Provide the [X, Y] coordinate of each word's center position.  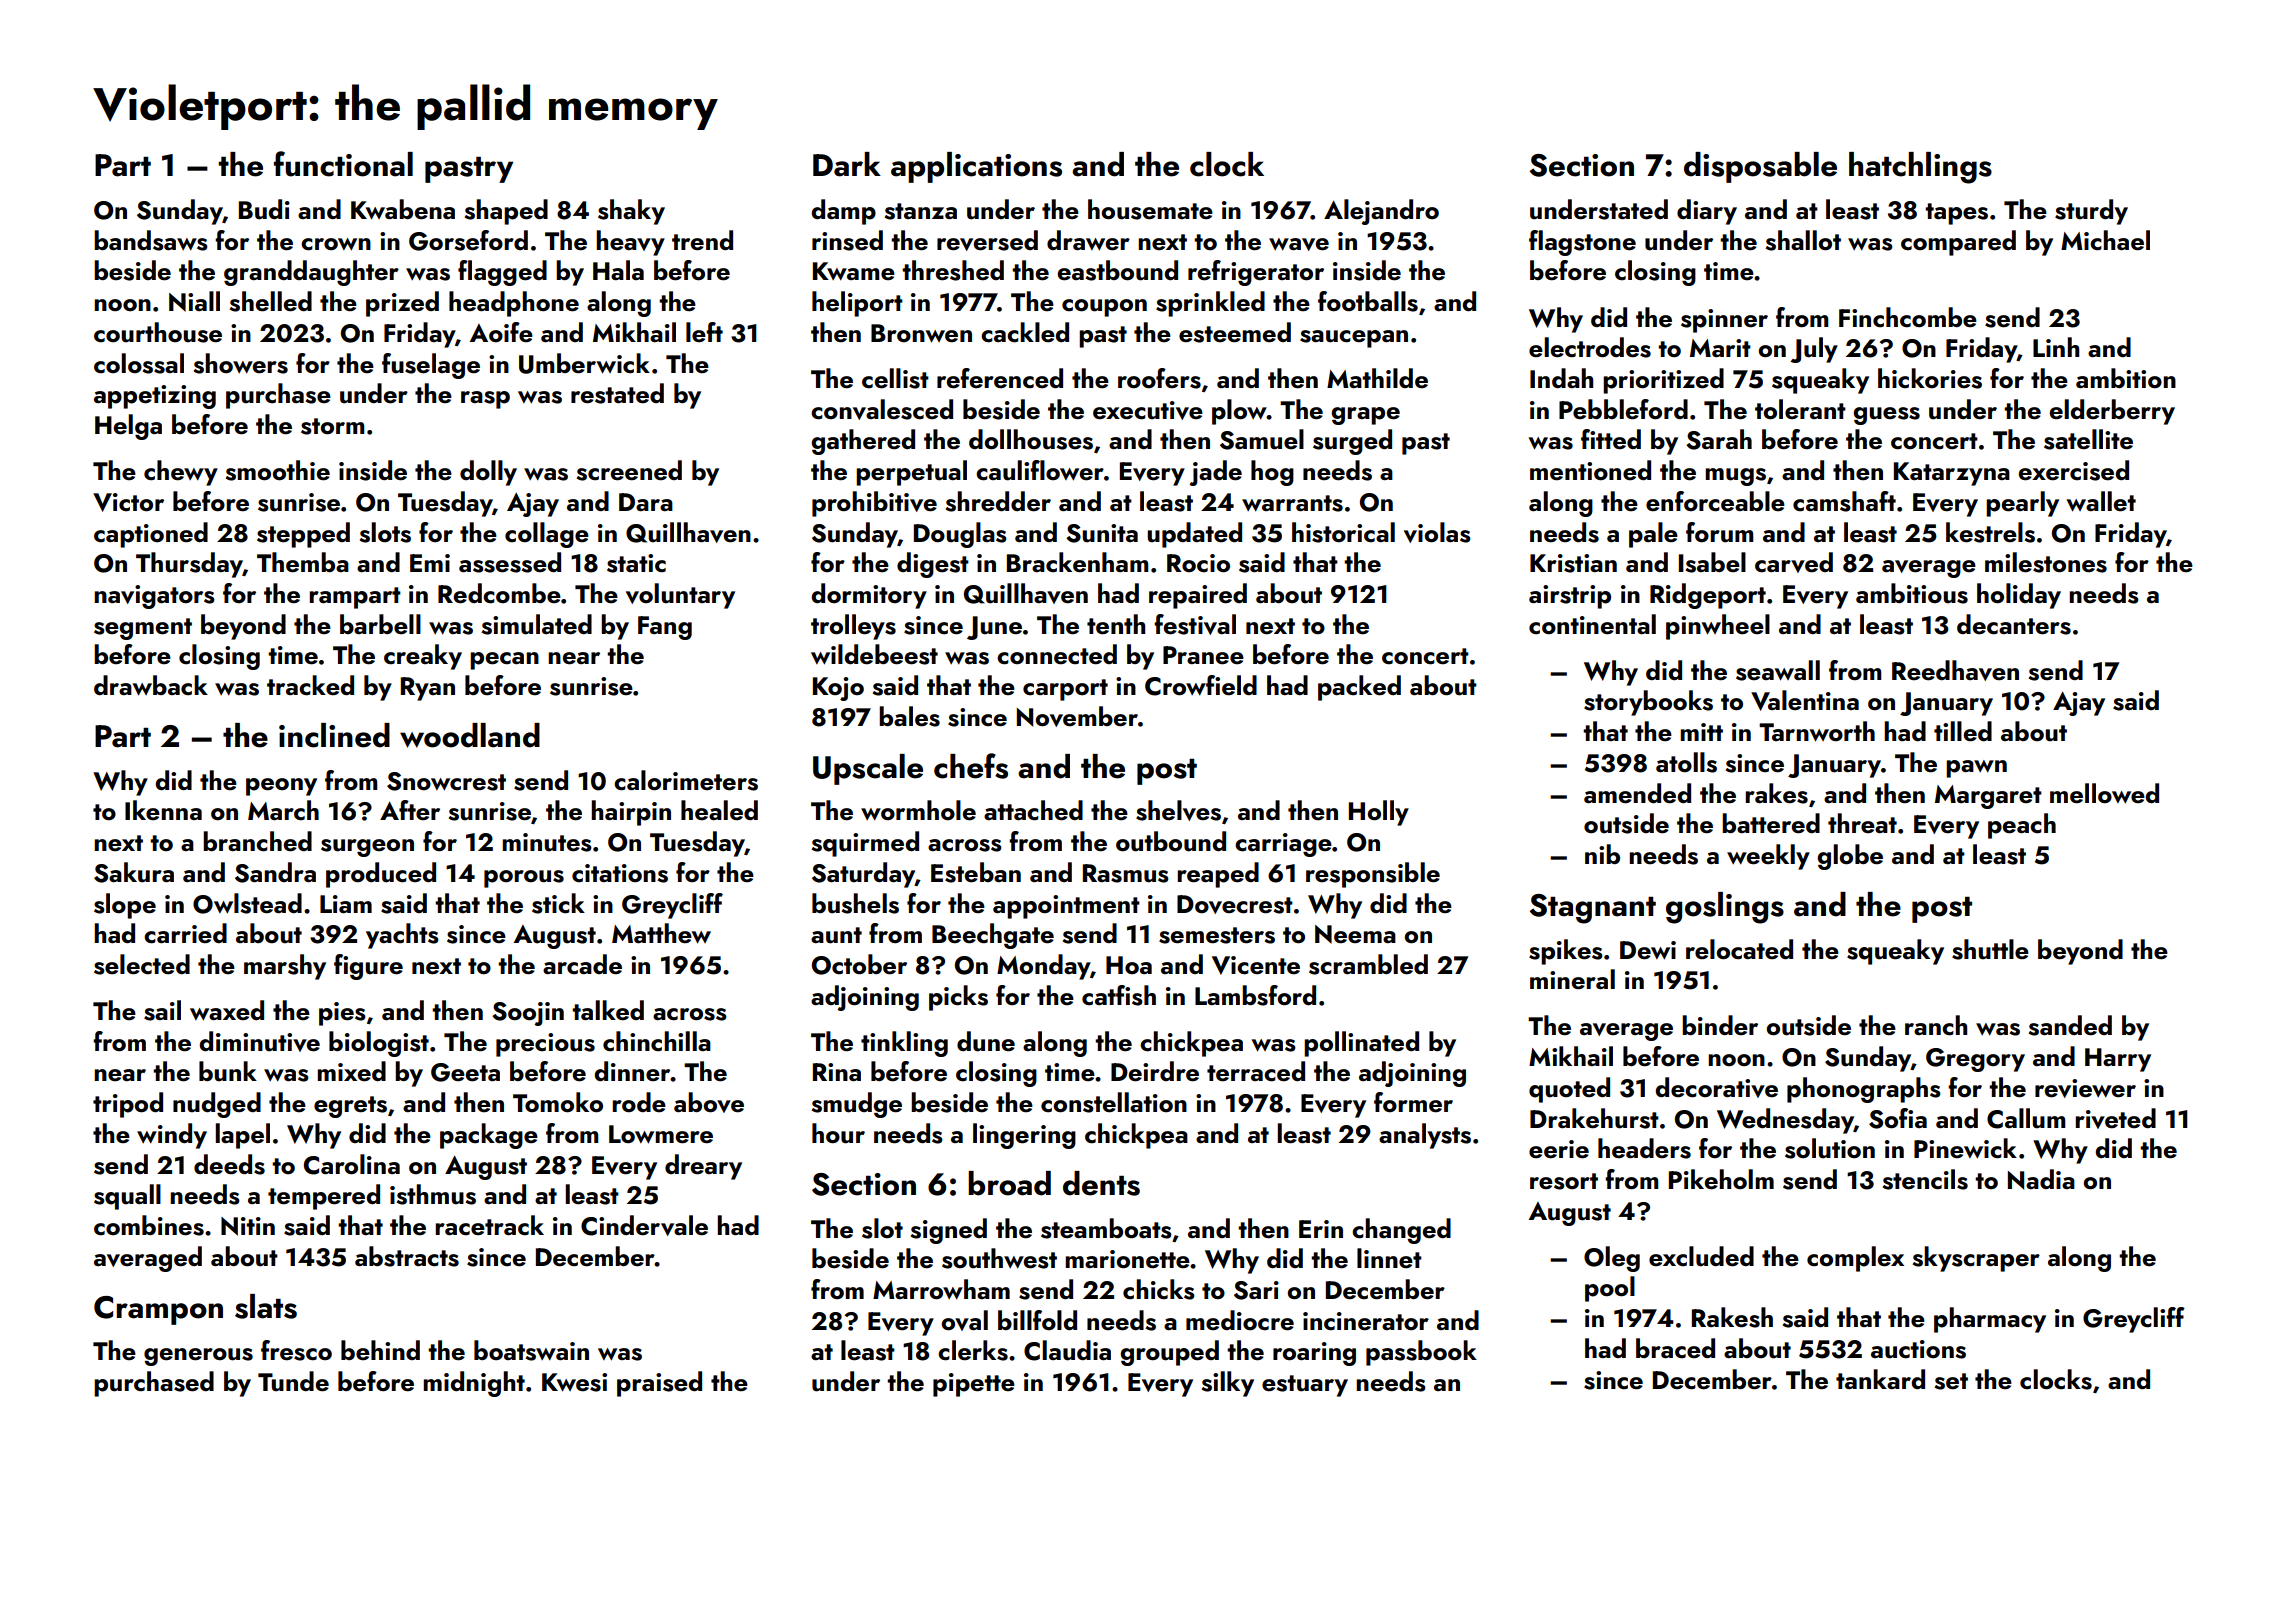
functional [343, 164]
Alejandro [1381, 212]
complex [1855, 1259]
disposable [1760, 167]
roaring [1314, 1354]
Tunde [293, 1381]
